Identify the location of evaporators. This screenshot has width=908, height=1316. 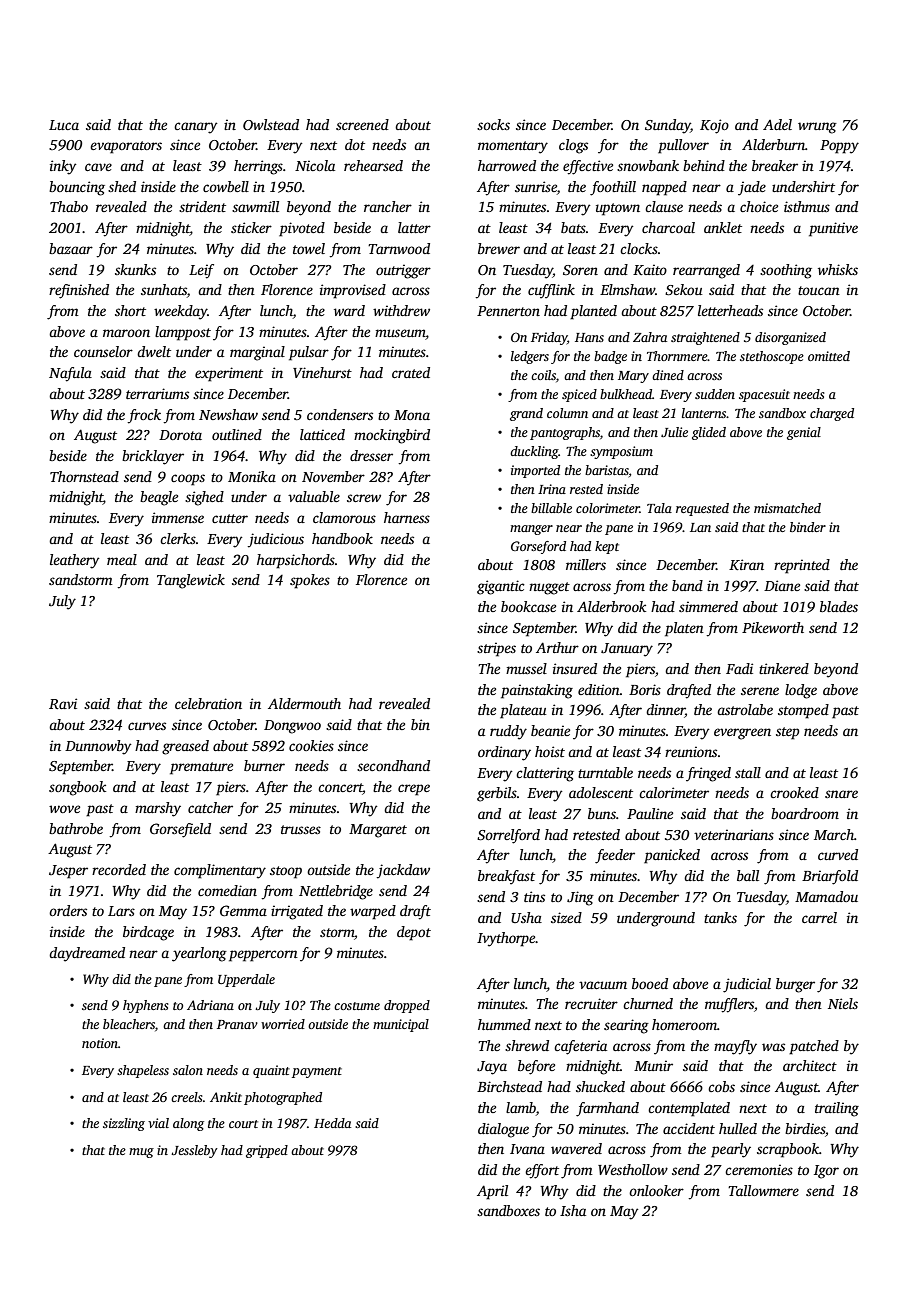
(126, 147).
